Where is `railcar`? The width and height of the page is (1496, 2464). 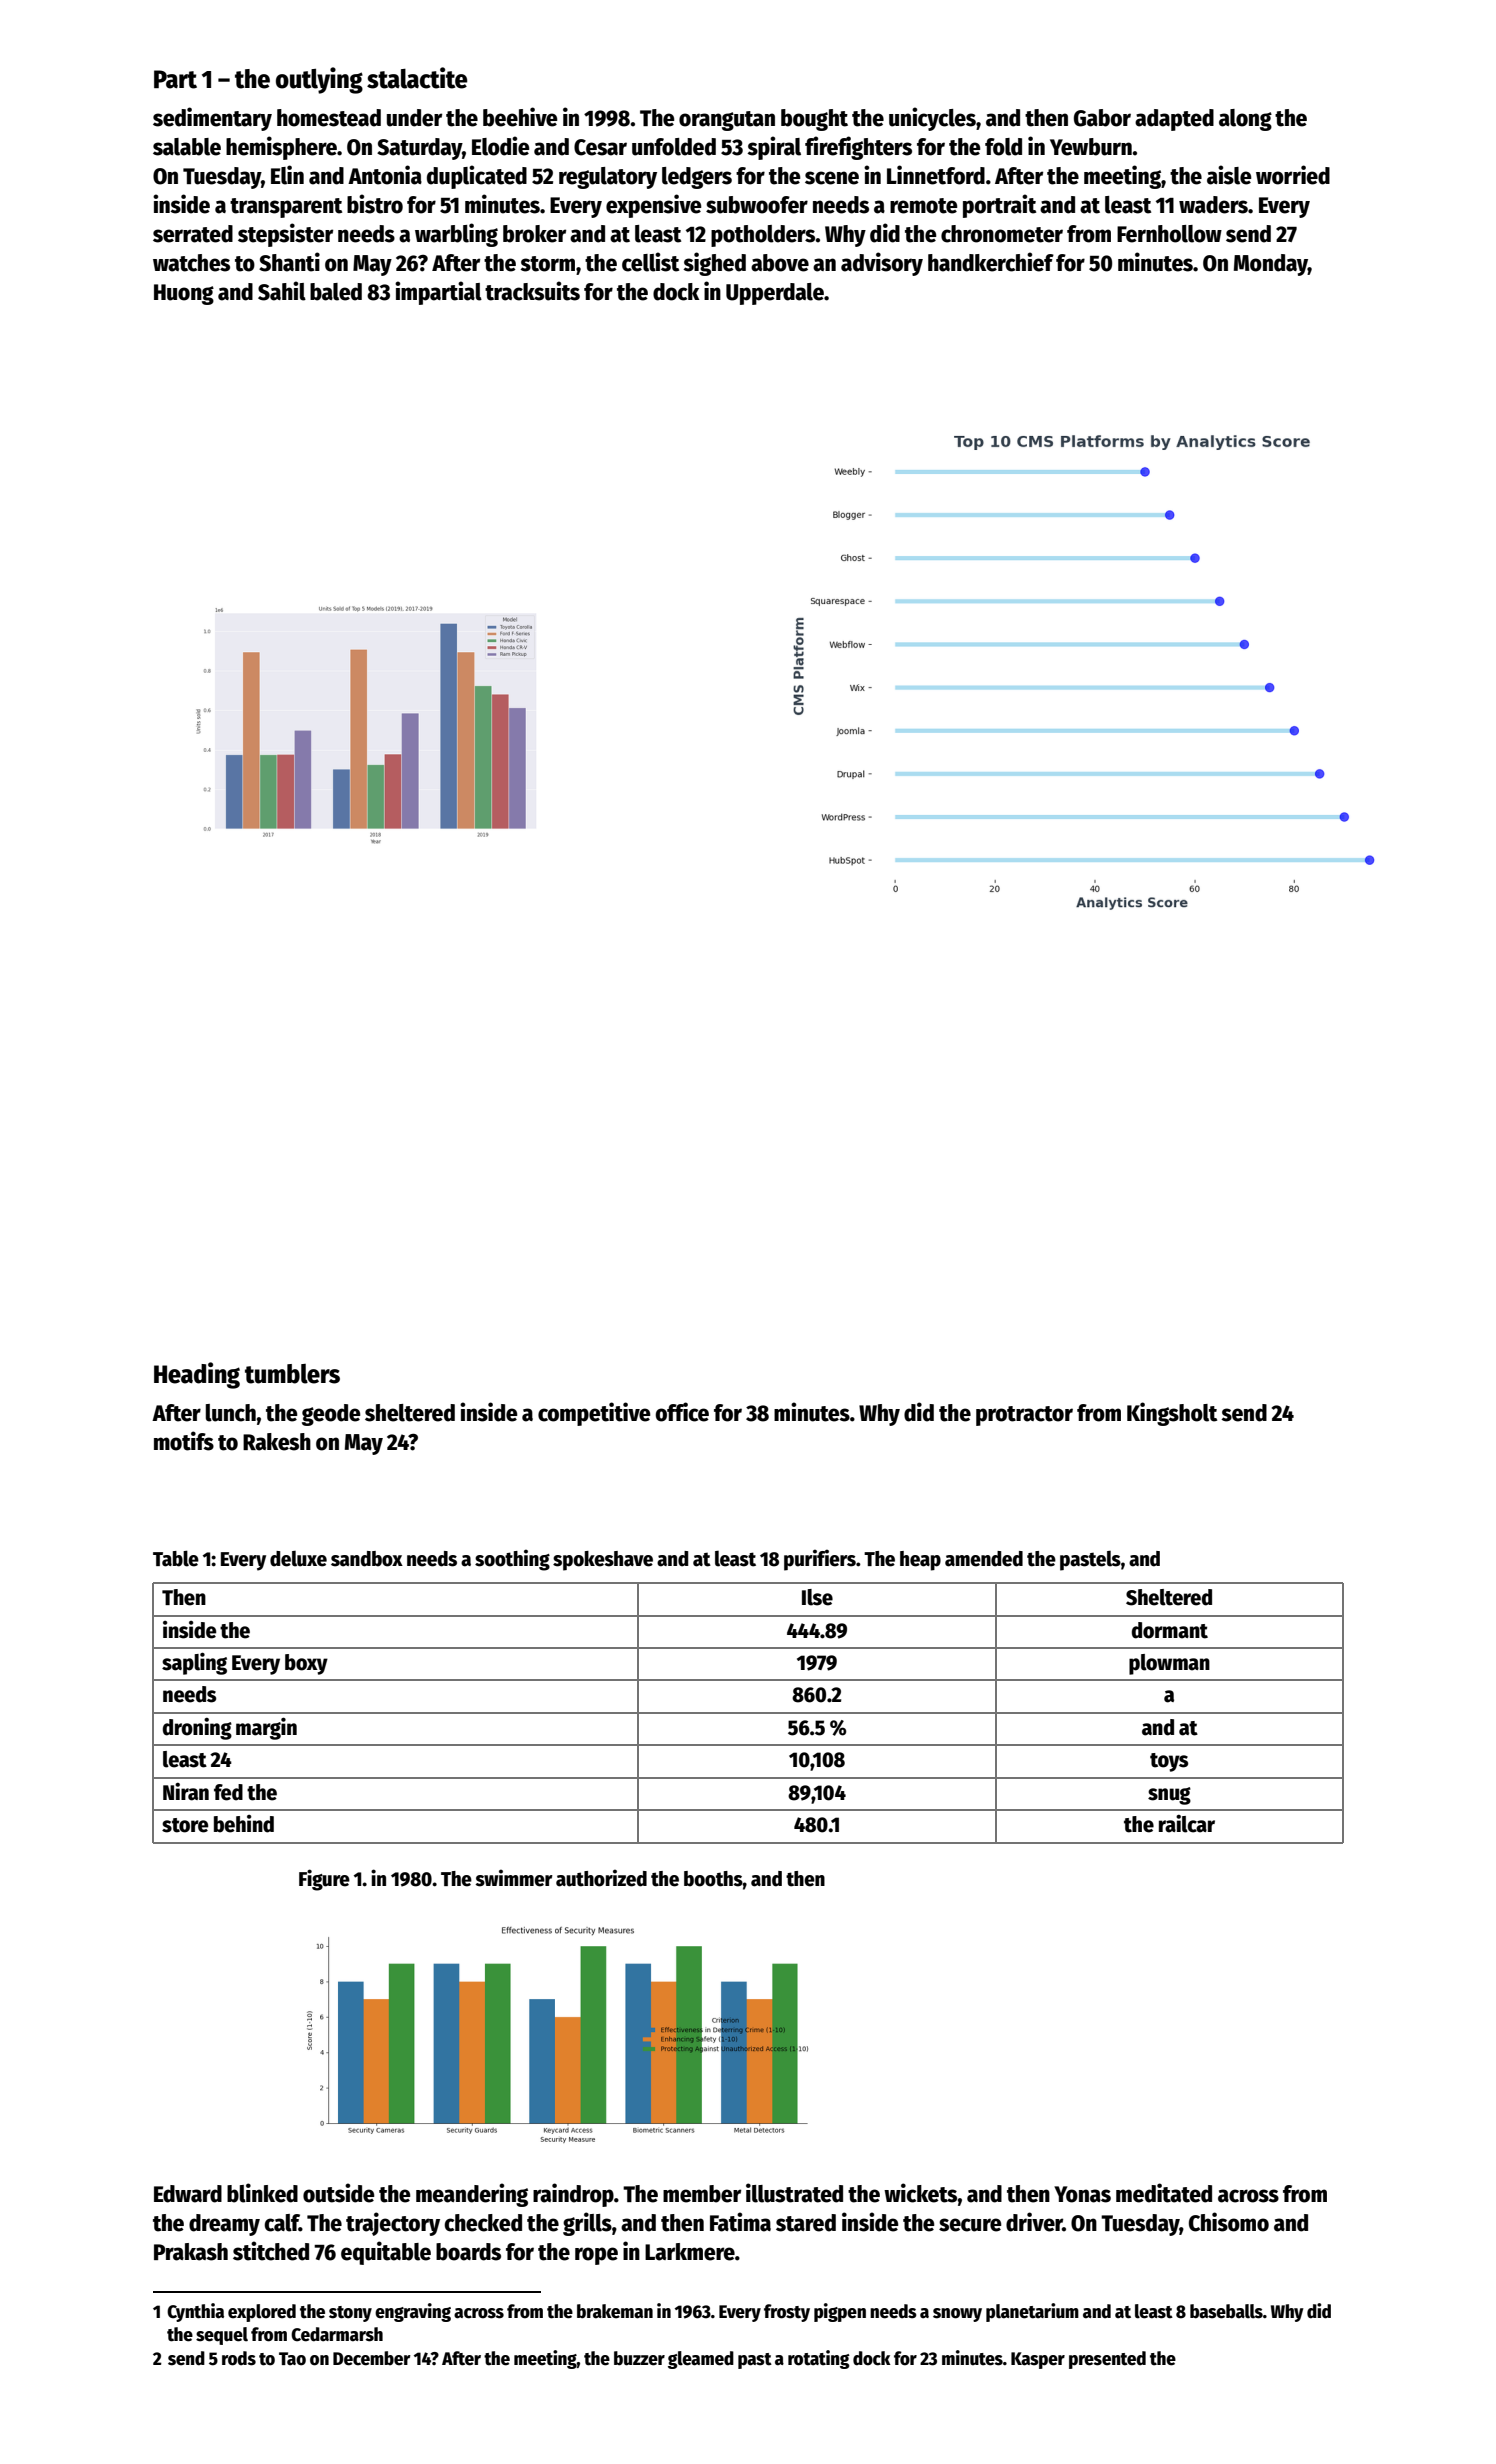
railcar is located at coordinates (1187, 1824).
